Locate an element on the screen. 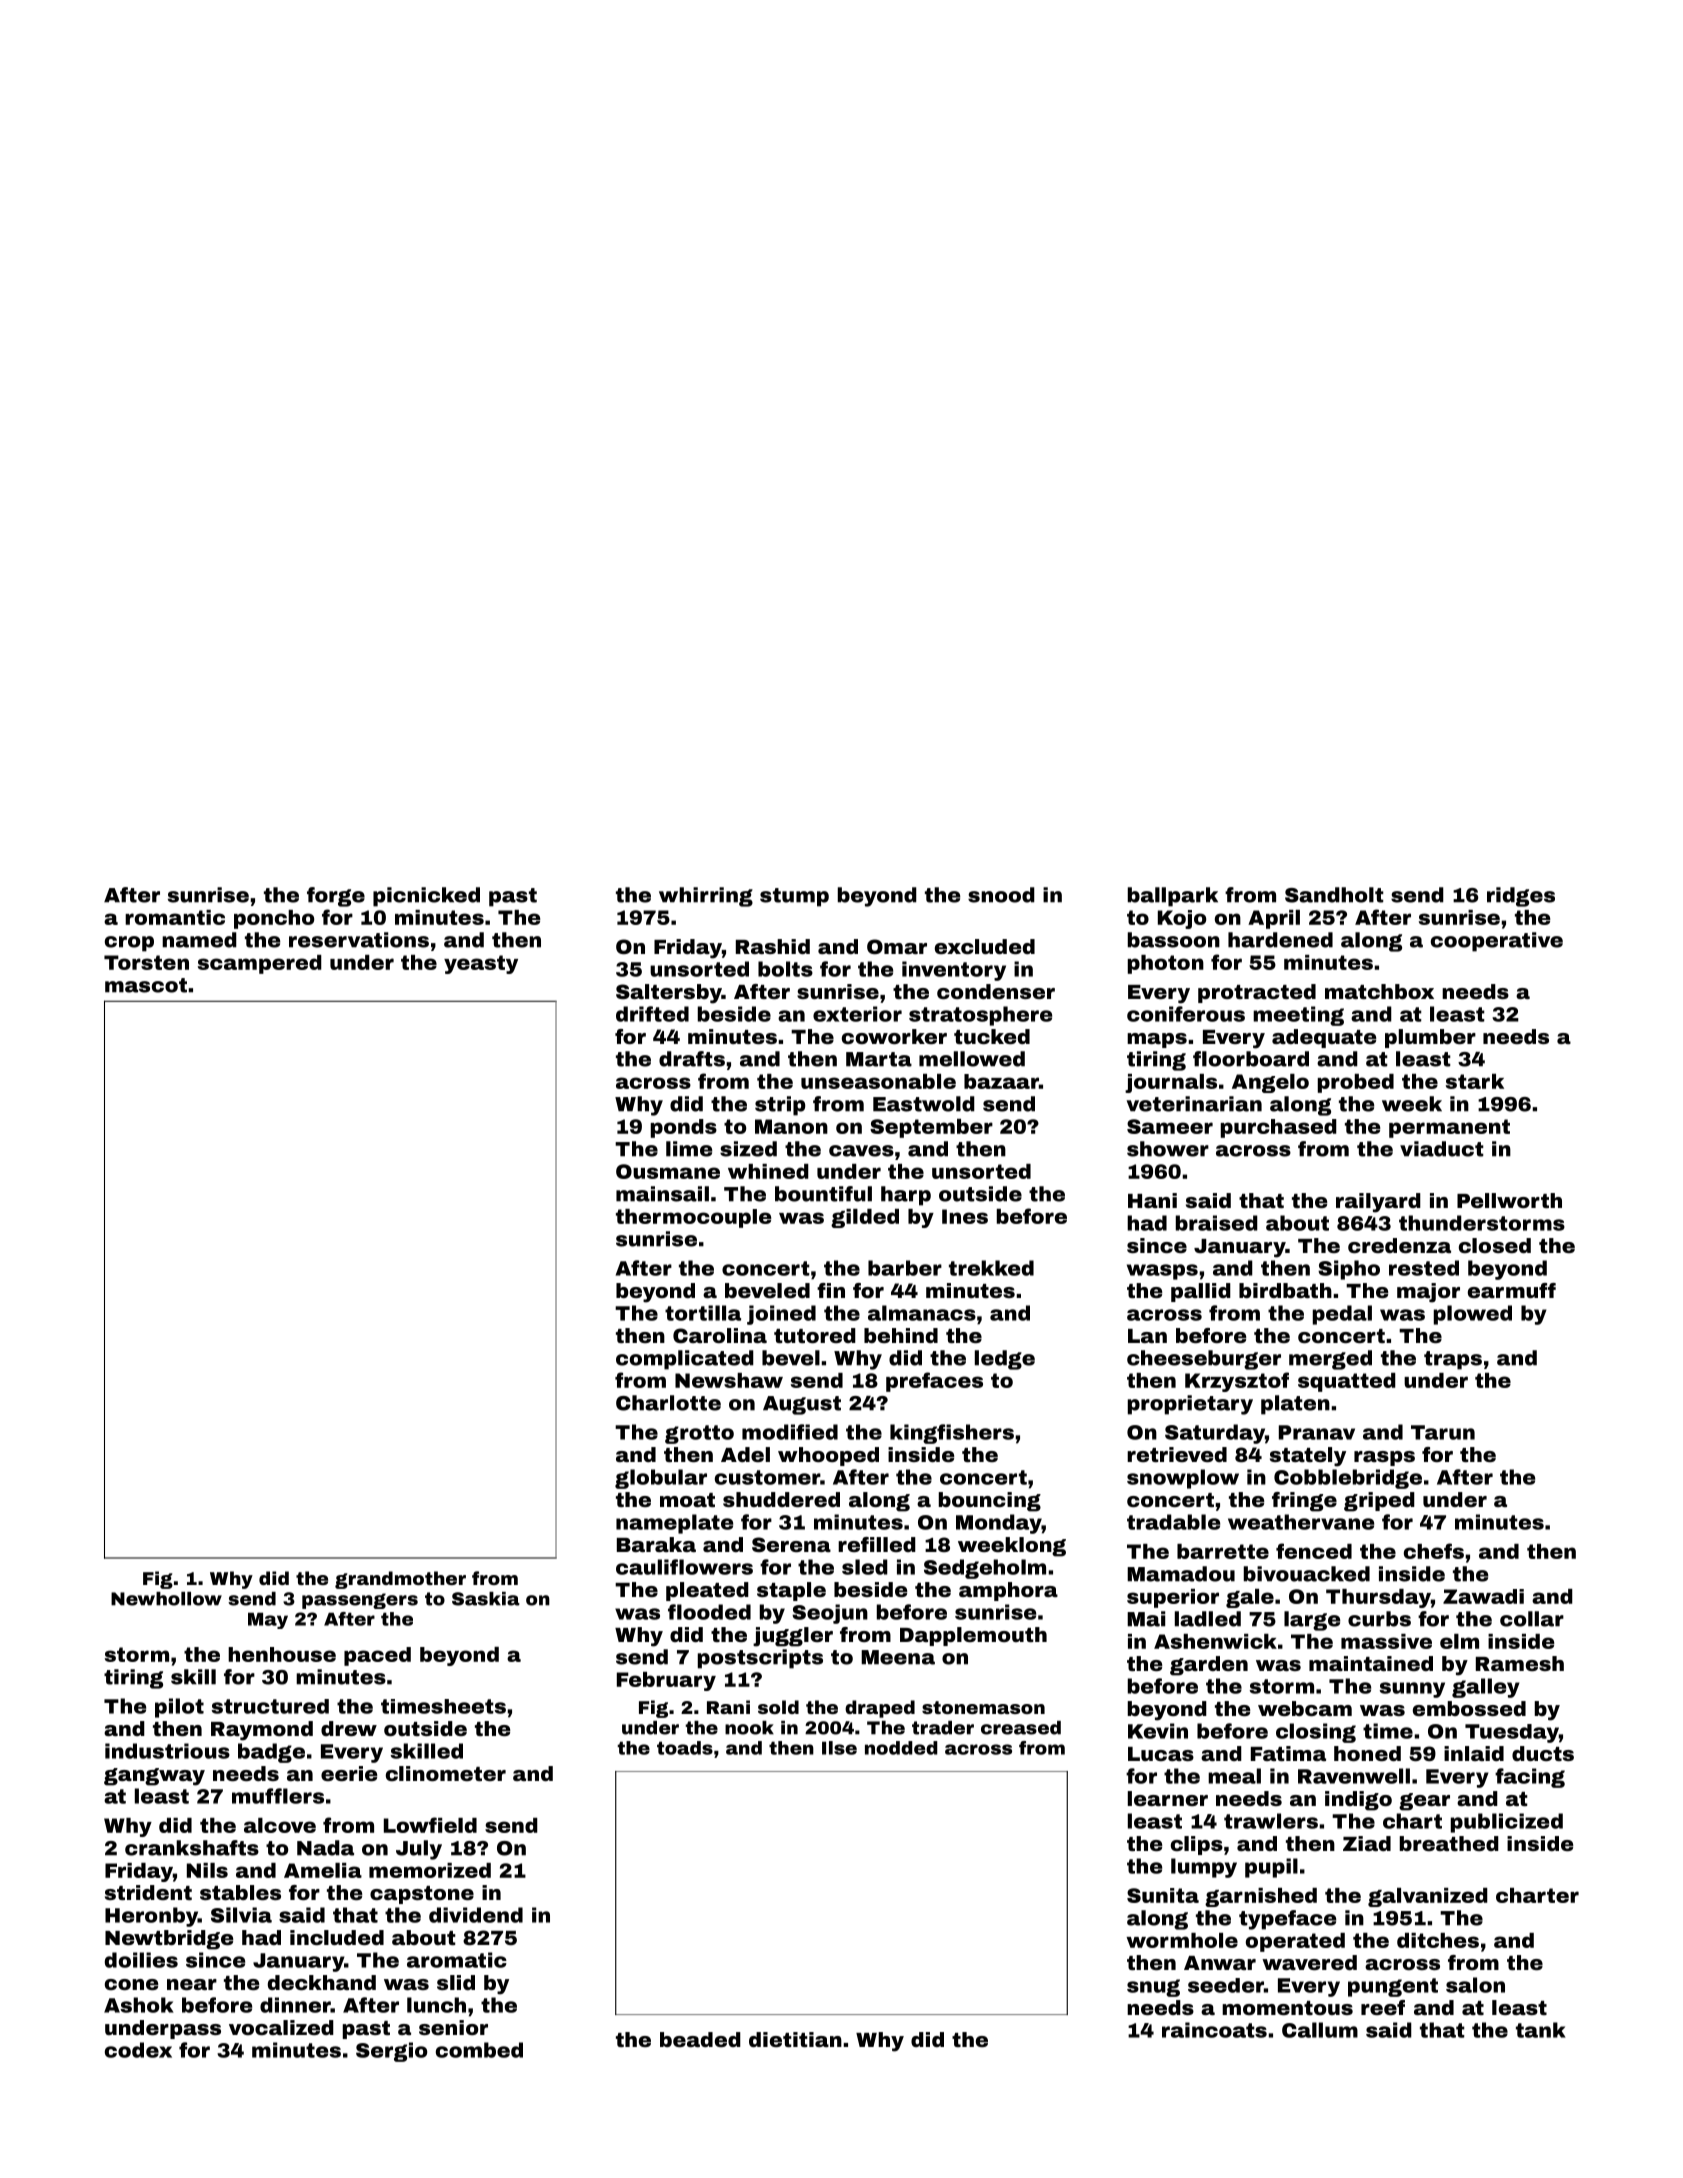 This screenshot has width=1683, height=2178. thermocouple is located at coordinates (694, 1218).
